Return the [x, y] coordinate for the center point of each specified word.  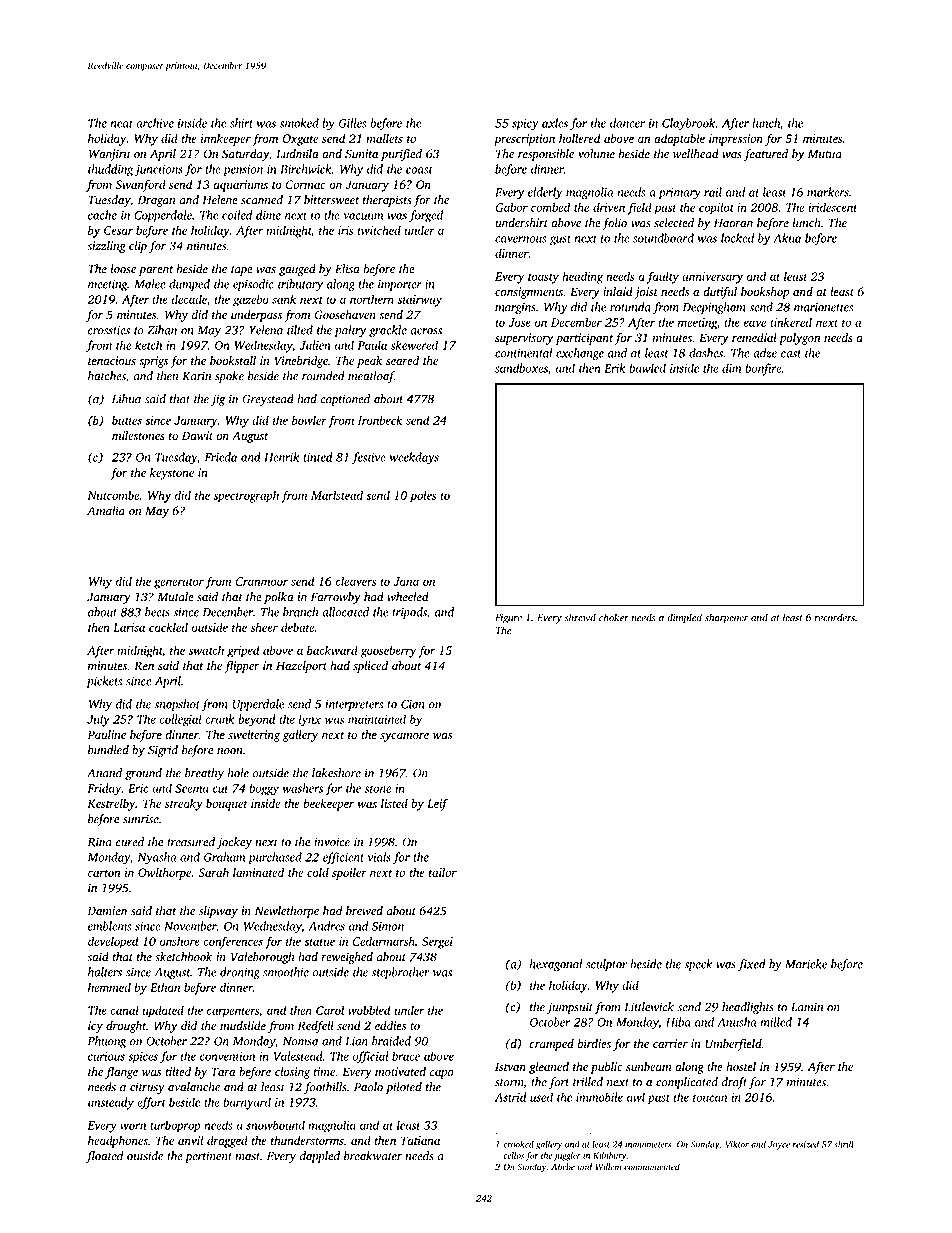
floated [104, 1157]
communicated [652, 1167]
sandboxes [521, 368]
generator [179, 583]
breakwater [373, 1156]
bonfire [763, 369]
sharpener [727, 618]
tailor [443, 872]
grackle [388, 331]
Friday [104, 789]
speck [698, 965]
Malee [150, 284]
